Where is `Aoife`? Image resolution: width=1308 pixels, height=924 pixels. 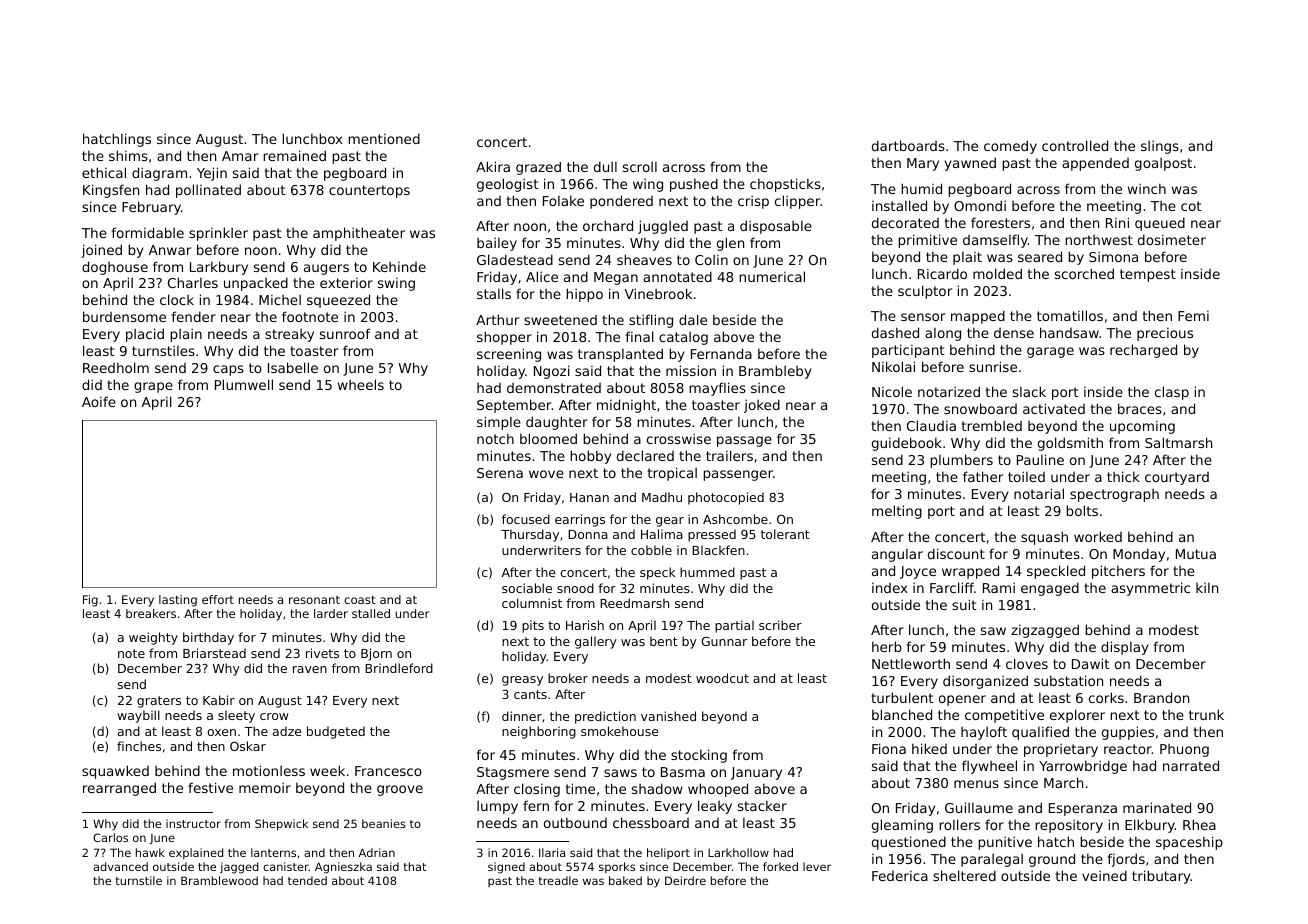
Aoife is located at coordinates (99, 401).
